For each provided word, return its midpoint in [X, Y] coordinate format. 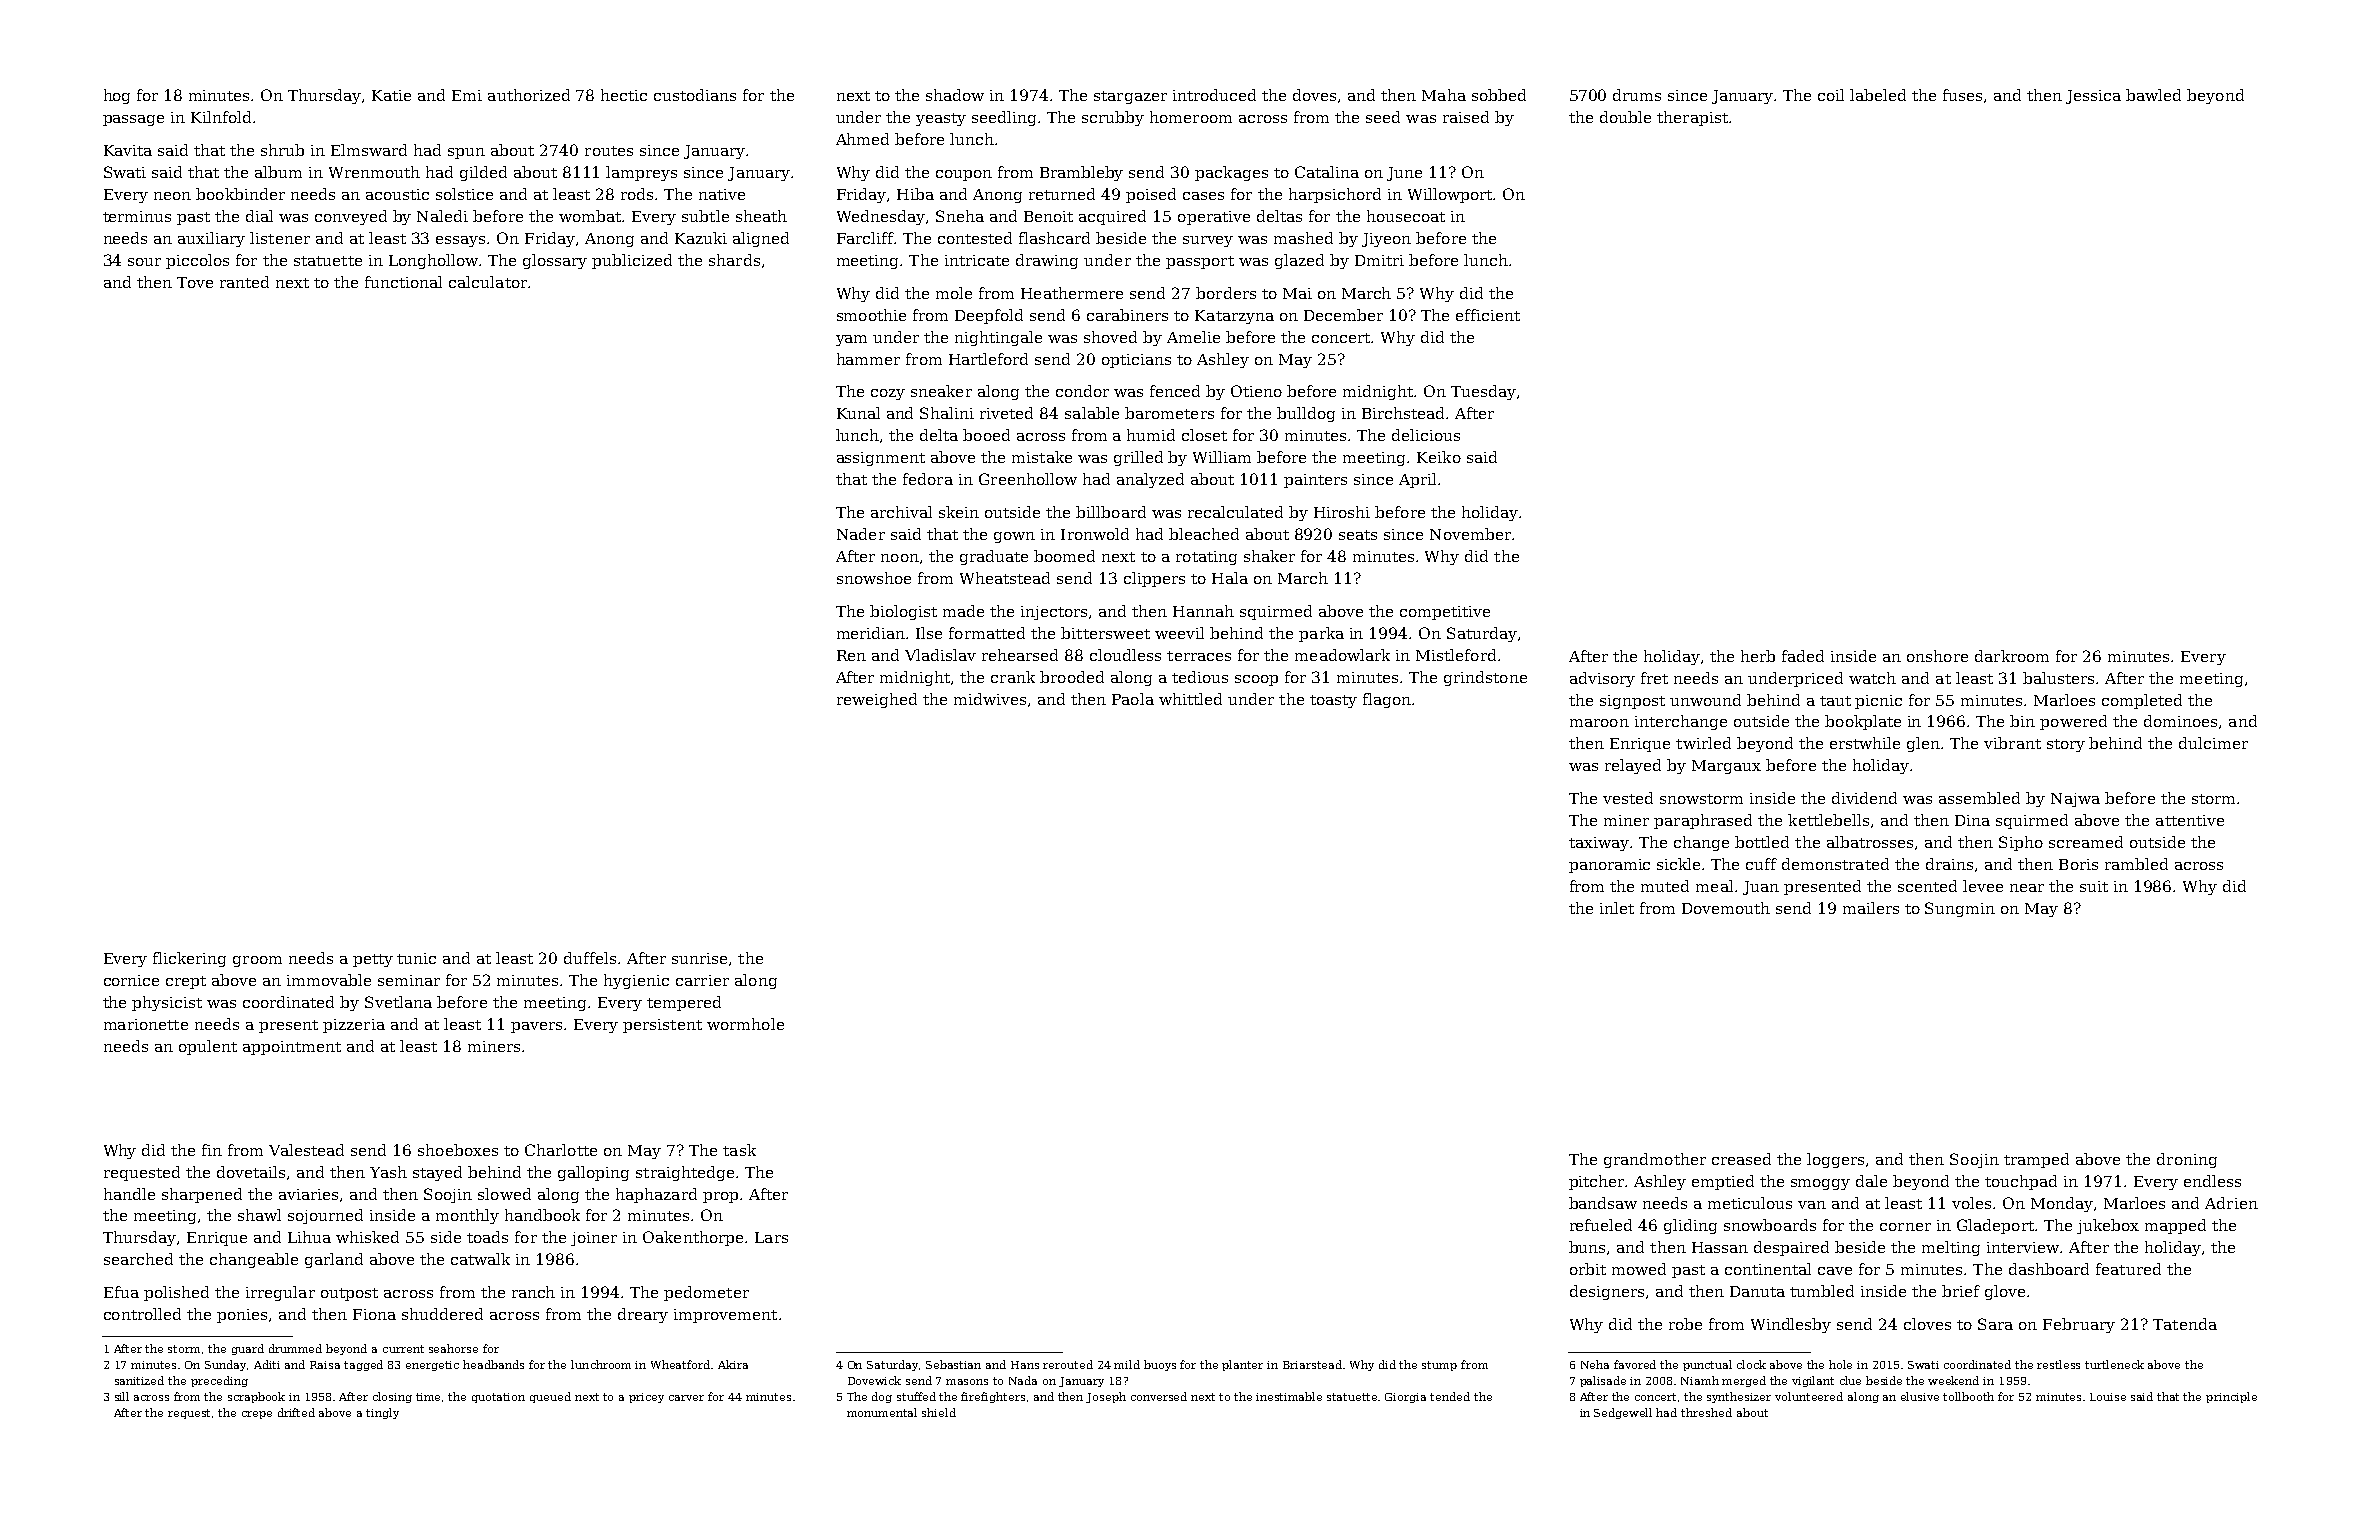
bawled [2153, 95]
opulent [208, 1047]
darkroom [2012, 656]
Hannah [1203, 611]
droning [2187, 1160]
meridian [871, 633]
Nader [861, 534]
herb [1758, 656]
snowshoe [874, 578]
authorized [529, 95]
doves [1314, 95]
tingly [382, 1413]
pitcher [1597, 1182]
